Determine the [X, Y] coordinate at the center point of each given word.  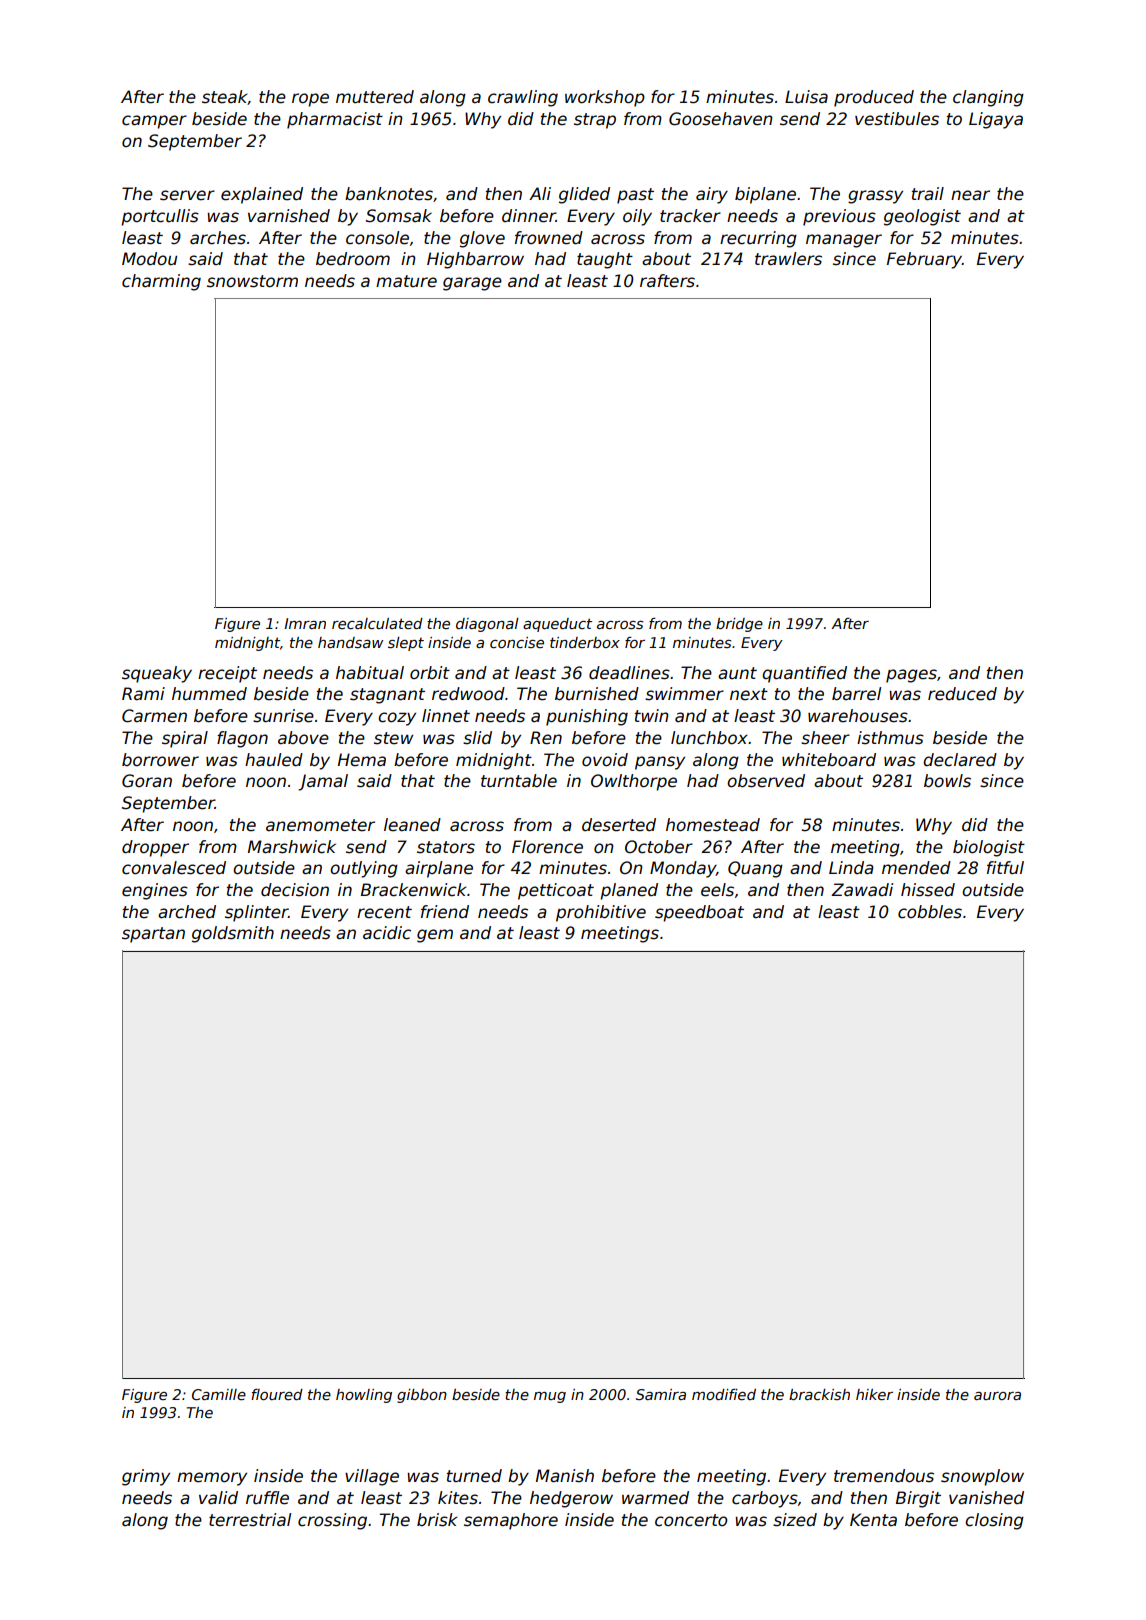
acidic [387, 933]
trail [928, 194]
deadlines [629, 673]
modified [724, 1394]
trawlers [788, 259]
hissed [928, 890]
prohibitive [601, 913]
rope [310, 100]
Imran [305, 623]
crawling [523, 98]
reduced [962, 694]
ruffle [267, 1498]
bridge [739, 625]
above [303, 738]
